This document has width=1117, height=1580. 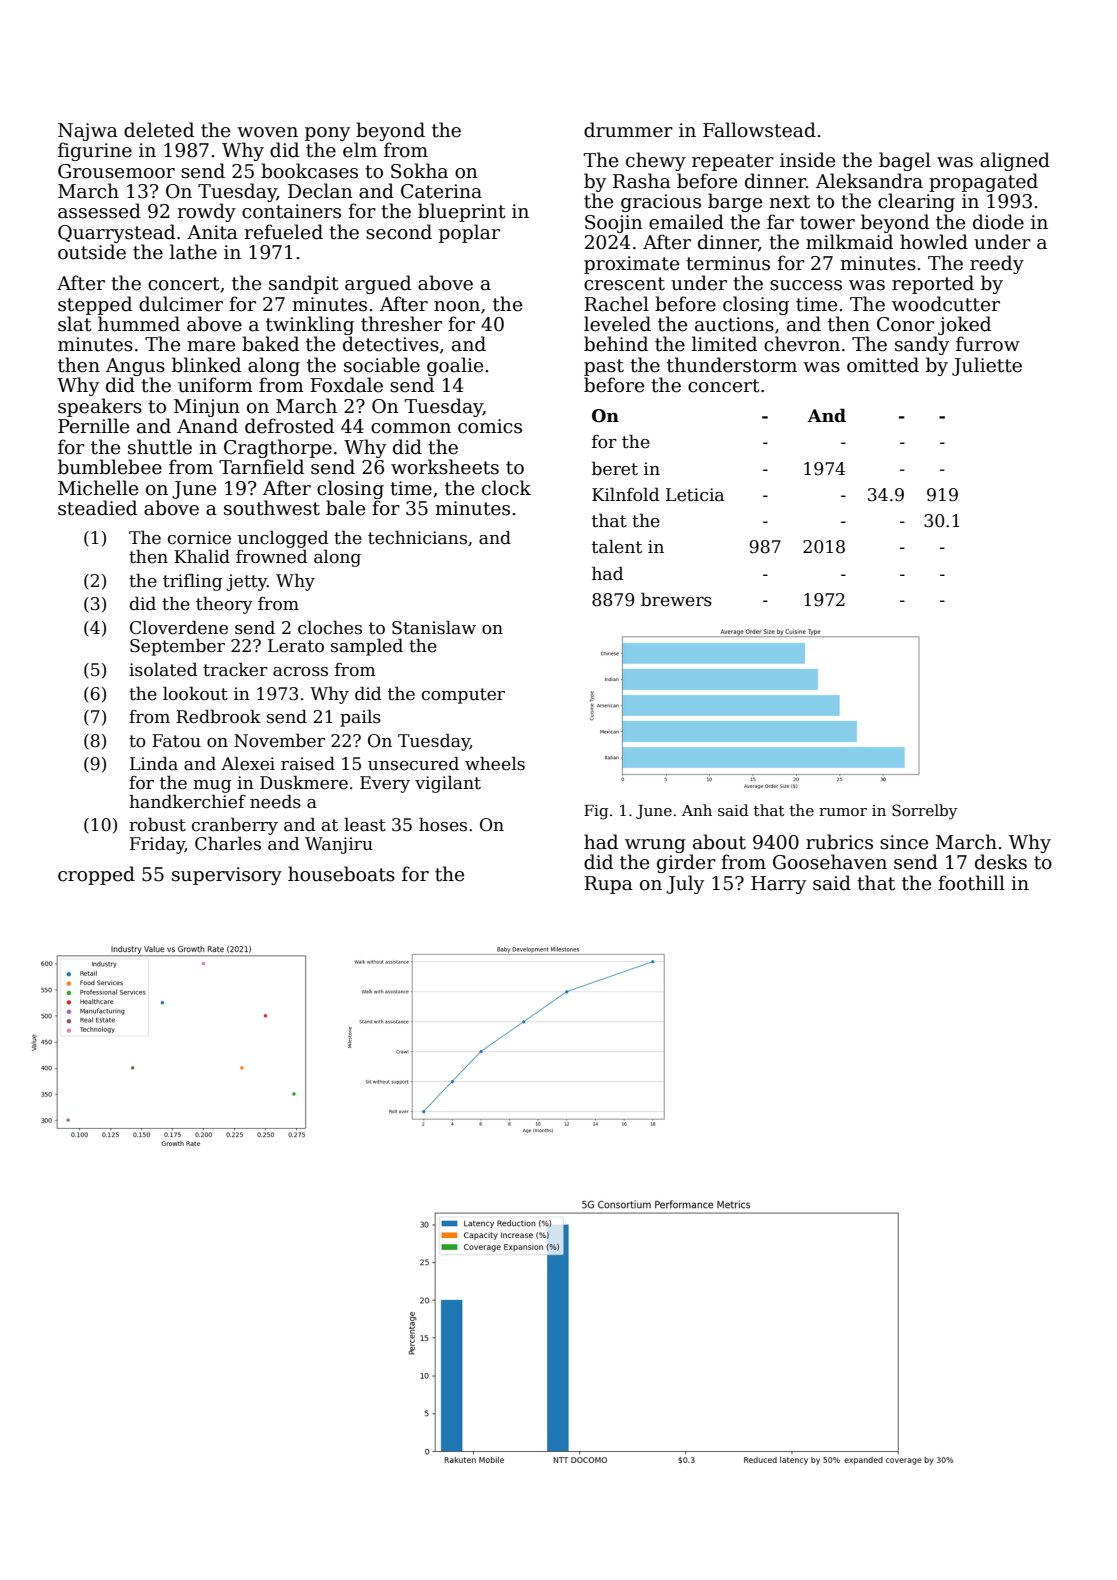 I want to click on Anh, so click(x=697, y=810).
